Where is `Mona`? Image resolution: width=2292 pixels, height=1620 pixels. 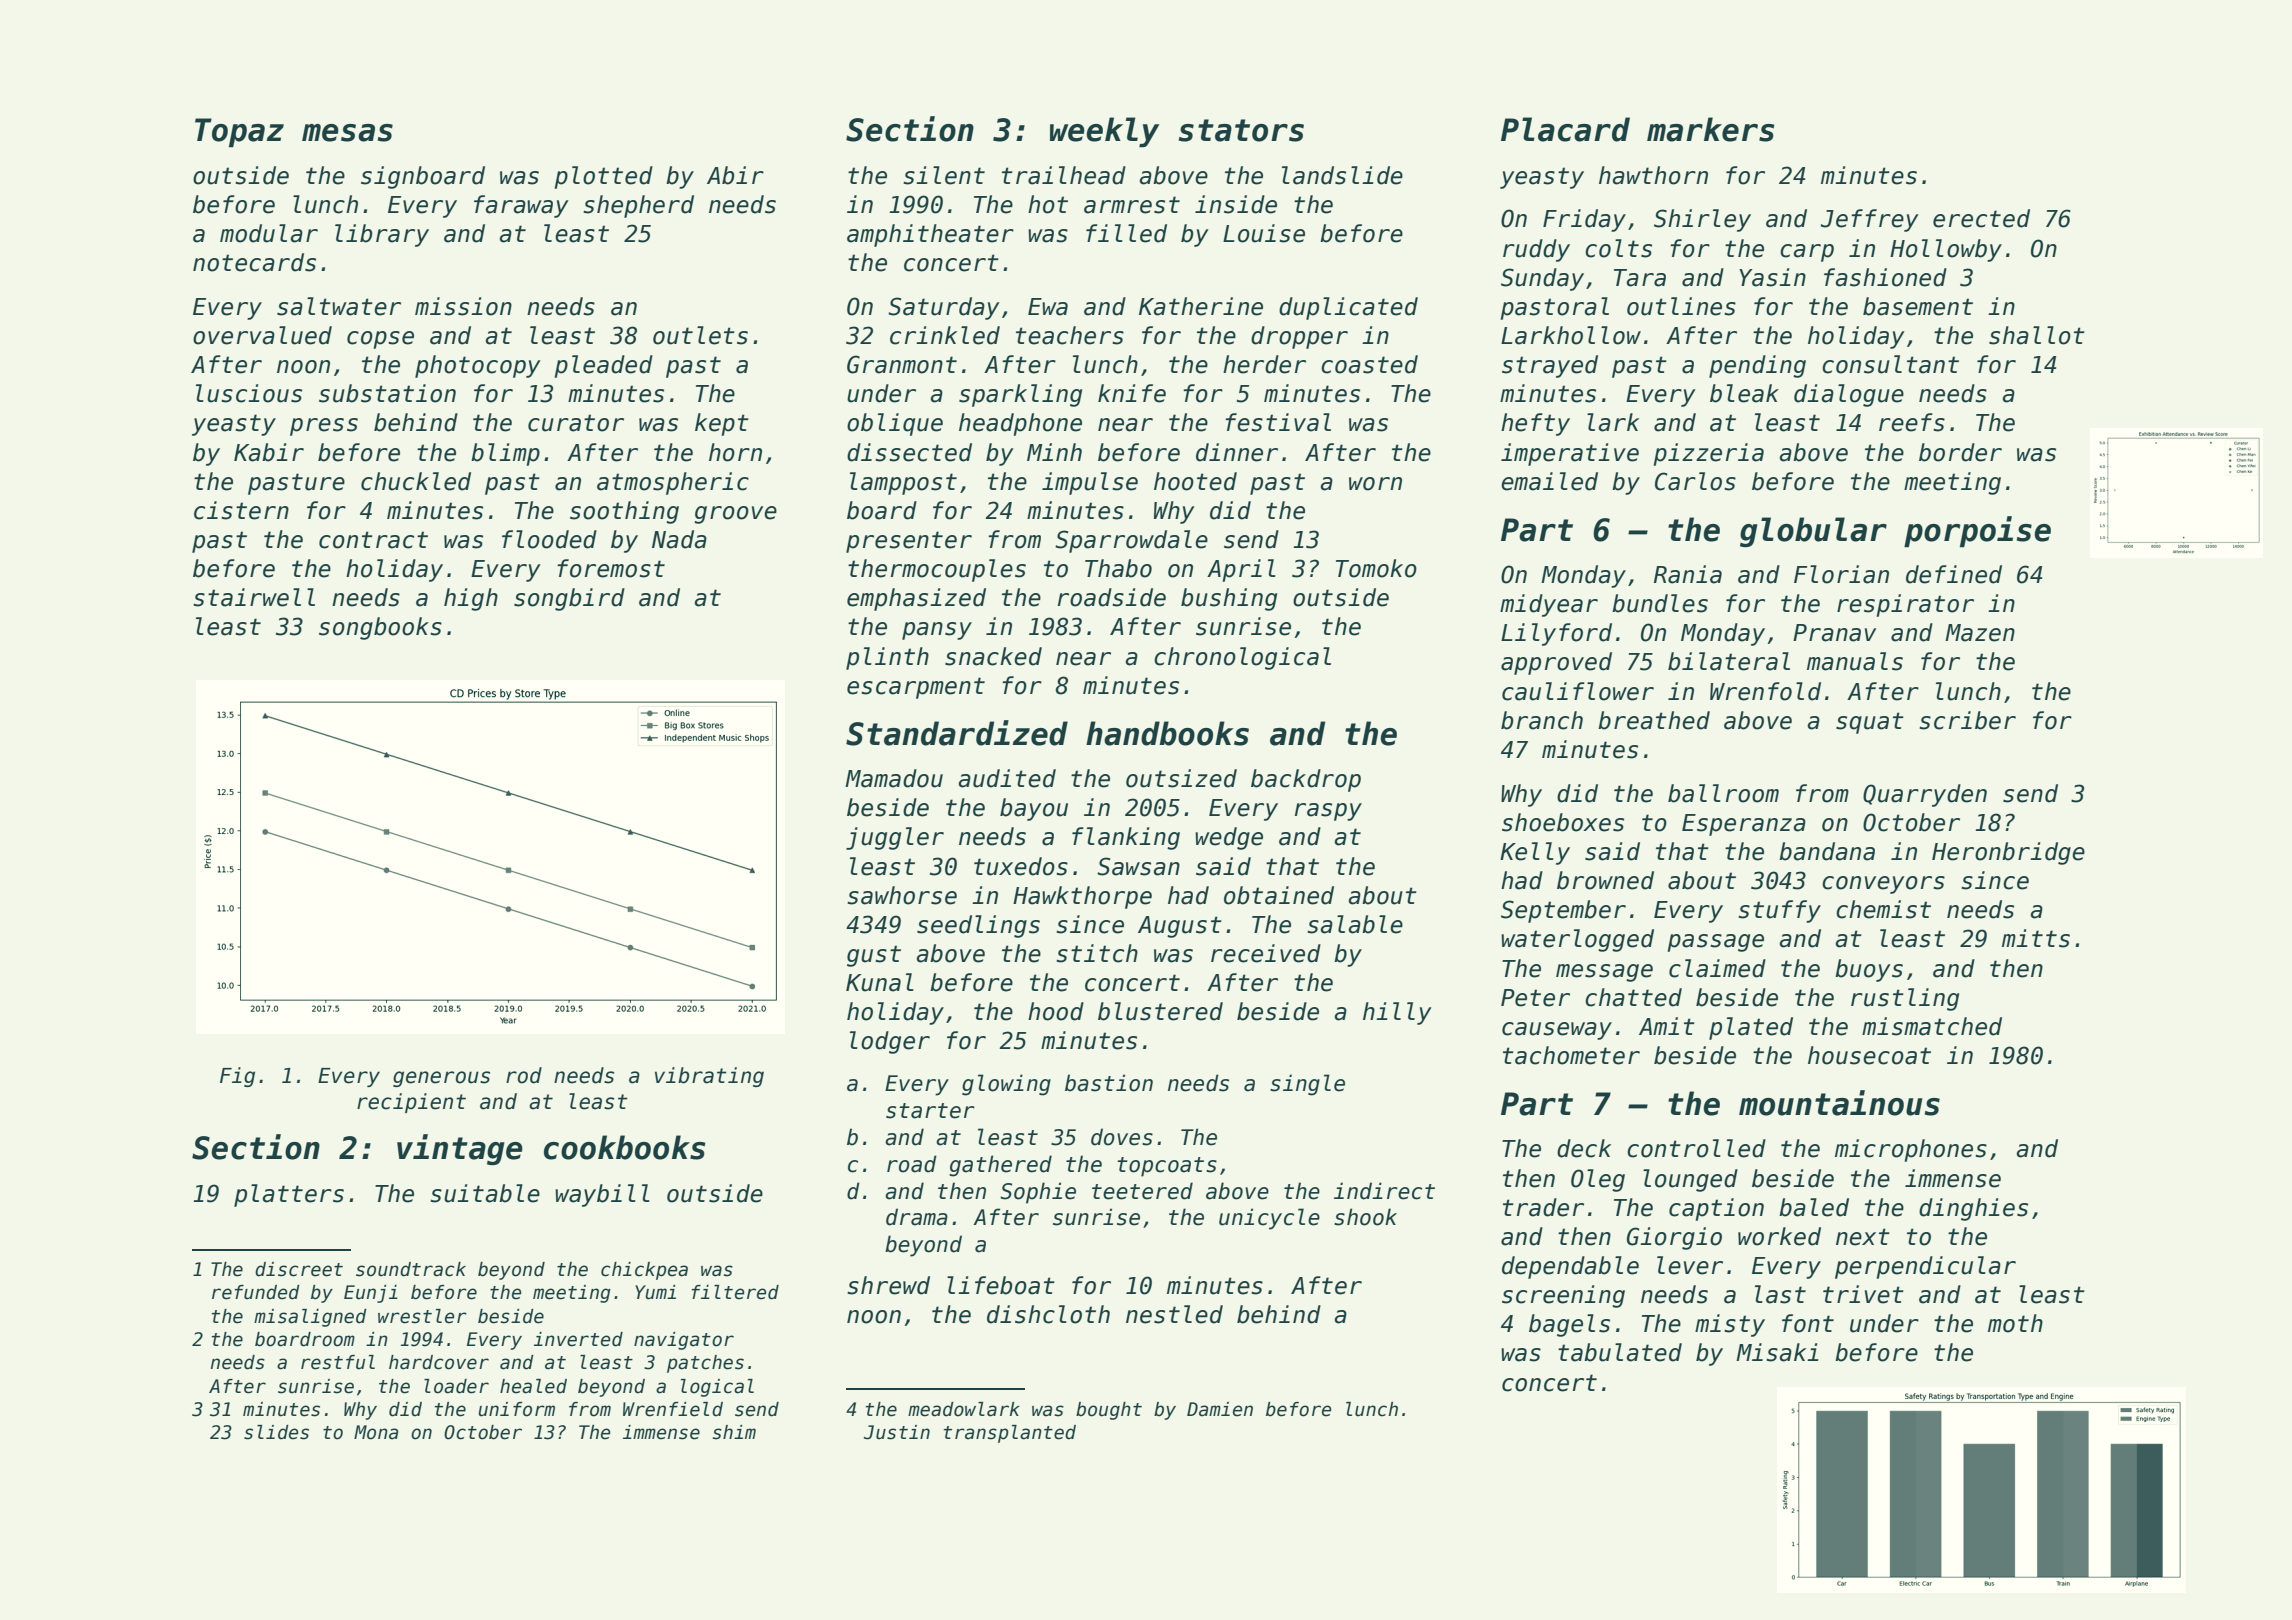
Mona is located at coordinates (376, 1432).
